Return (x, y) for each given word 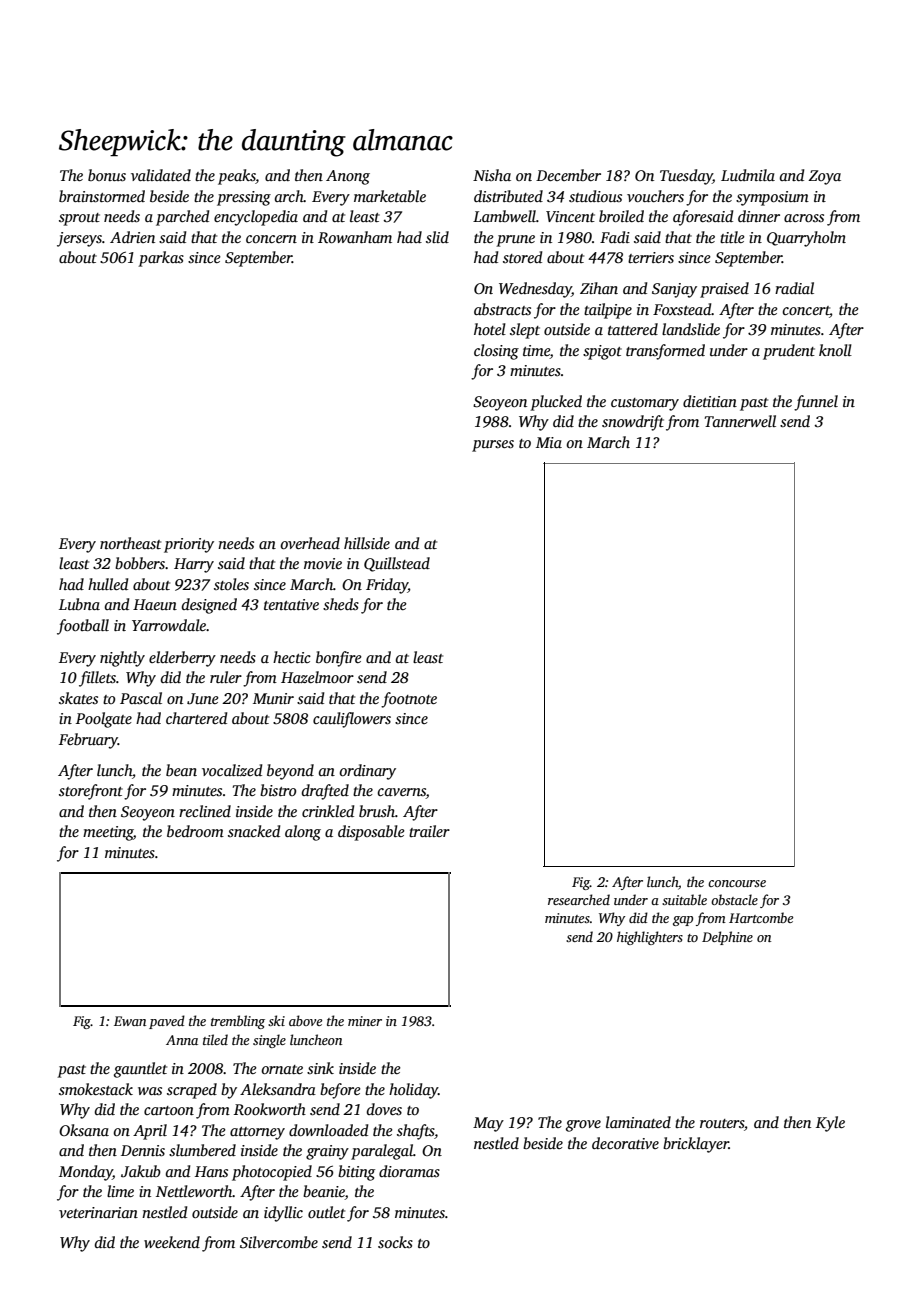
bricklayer (696, 1145)
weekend (172, 1242)
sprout (79, 219)
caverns (402, 793)
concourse (737, 883)
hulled (108, 584)
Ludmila (748, 175)
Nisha (492, 175)
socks (395, 1242)
